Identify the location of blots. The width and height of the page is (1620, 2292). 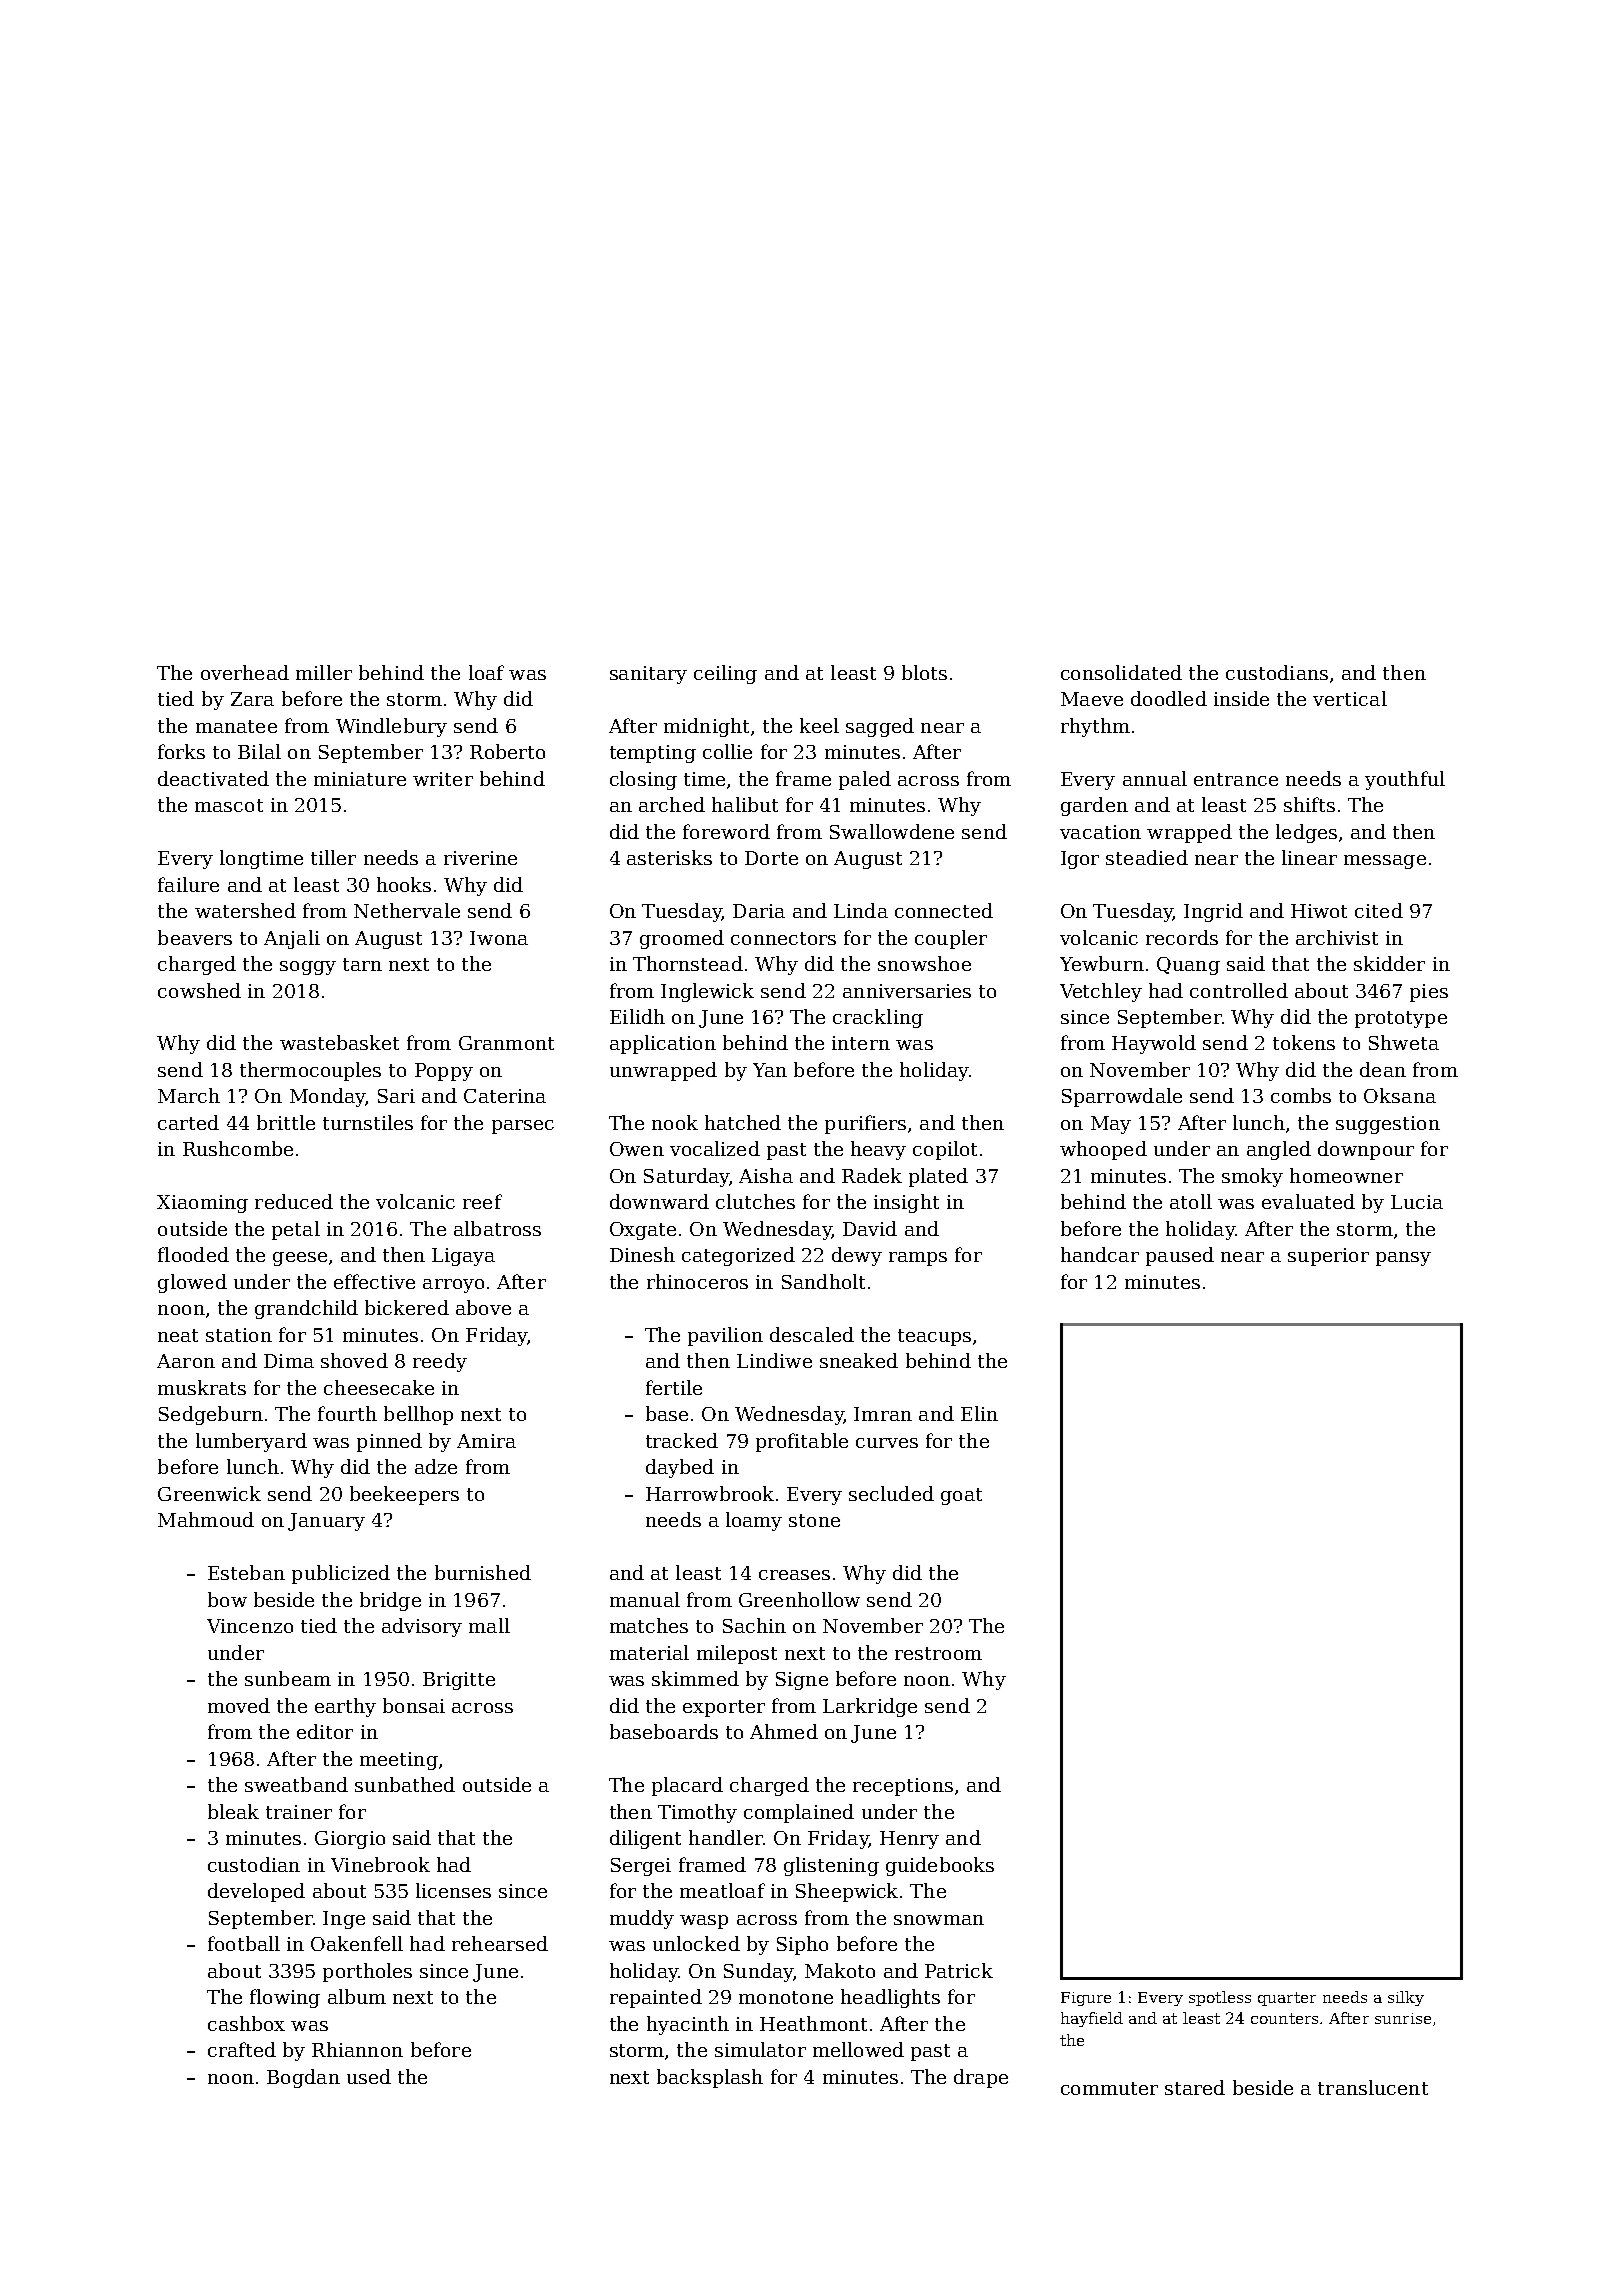
(924, 672).
